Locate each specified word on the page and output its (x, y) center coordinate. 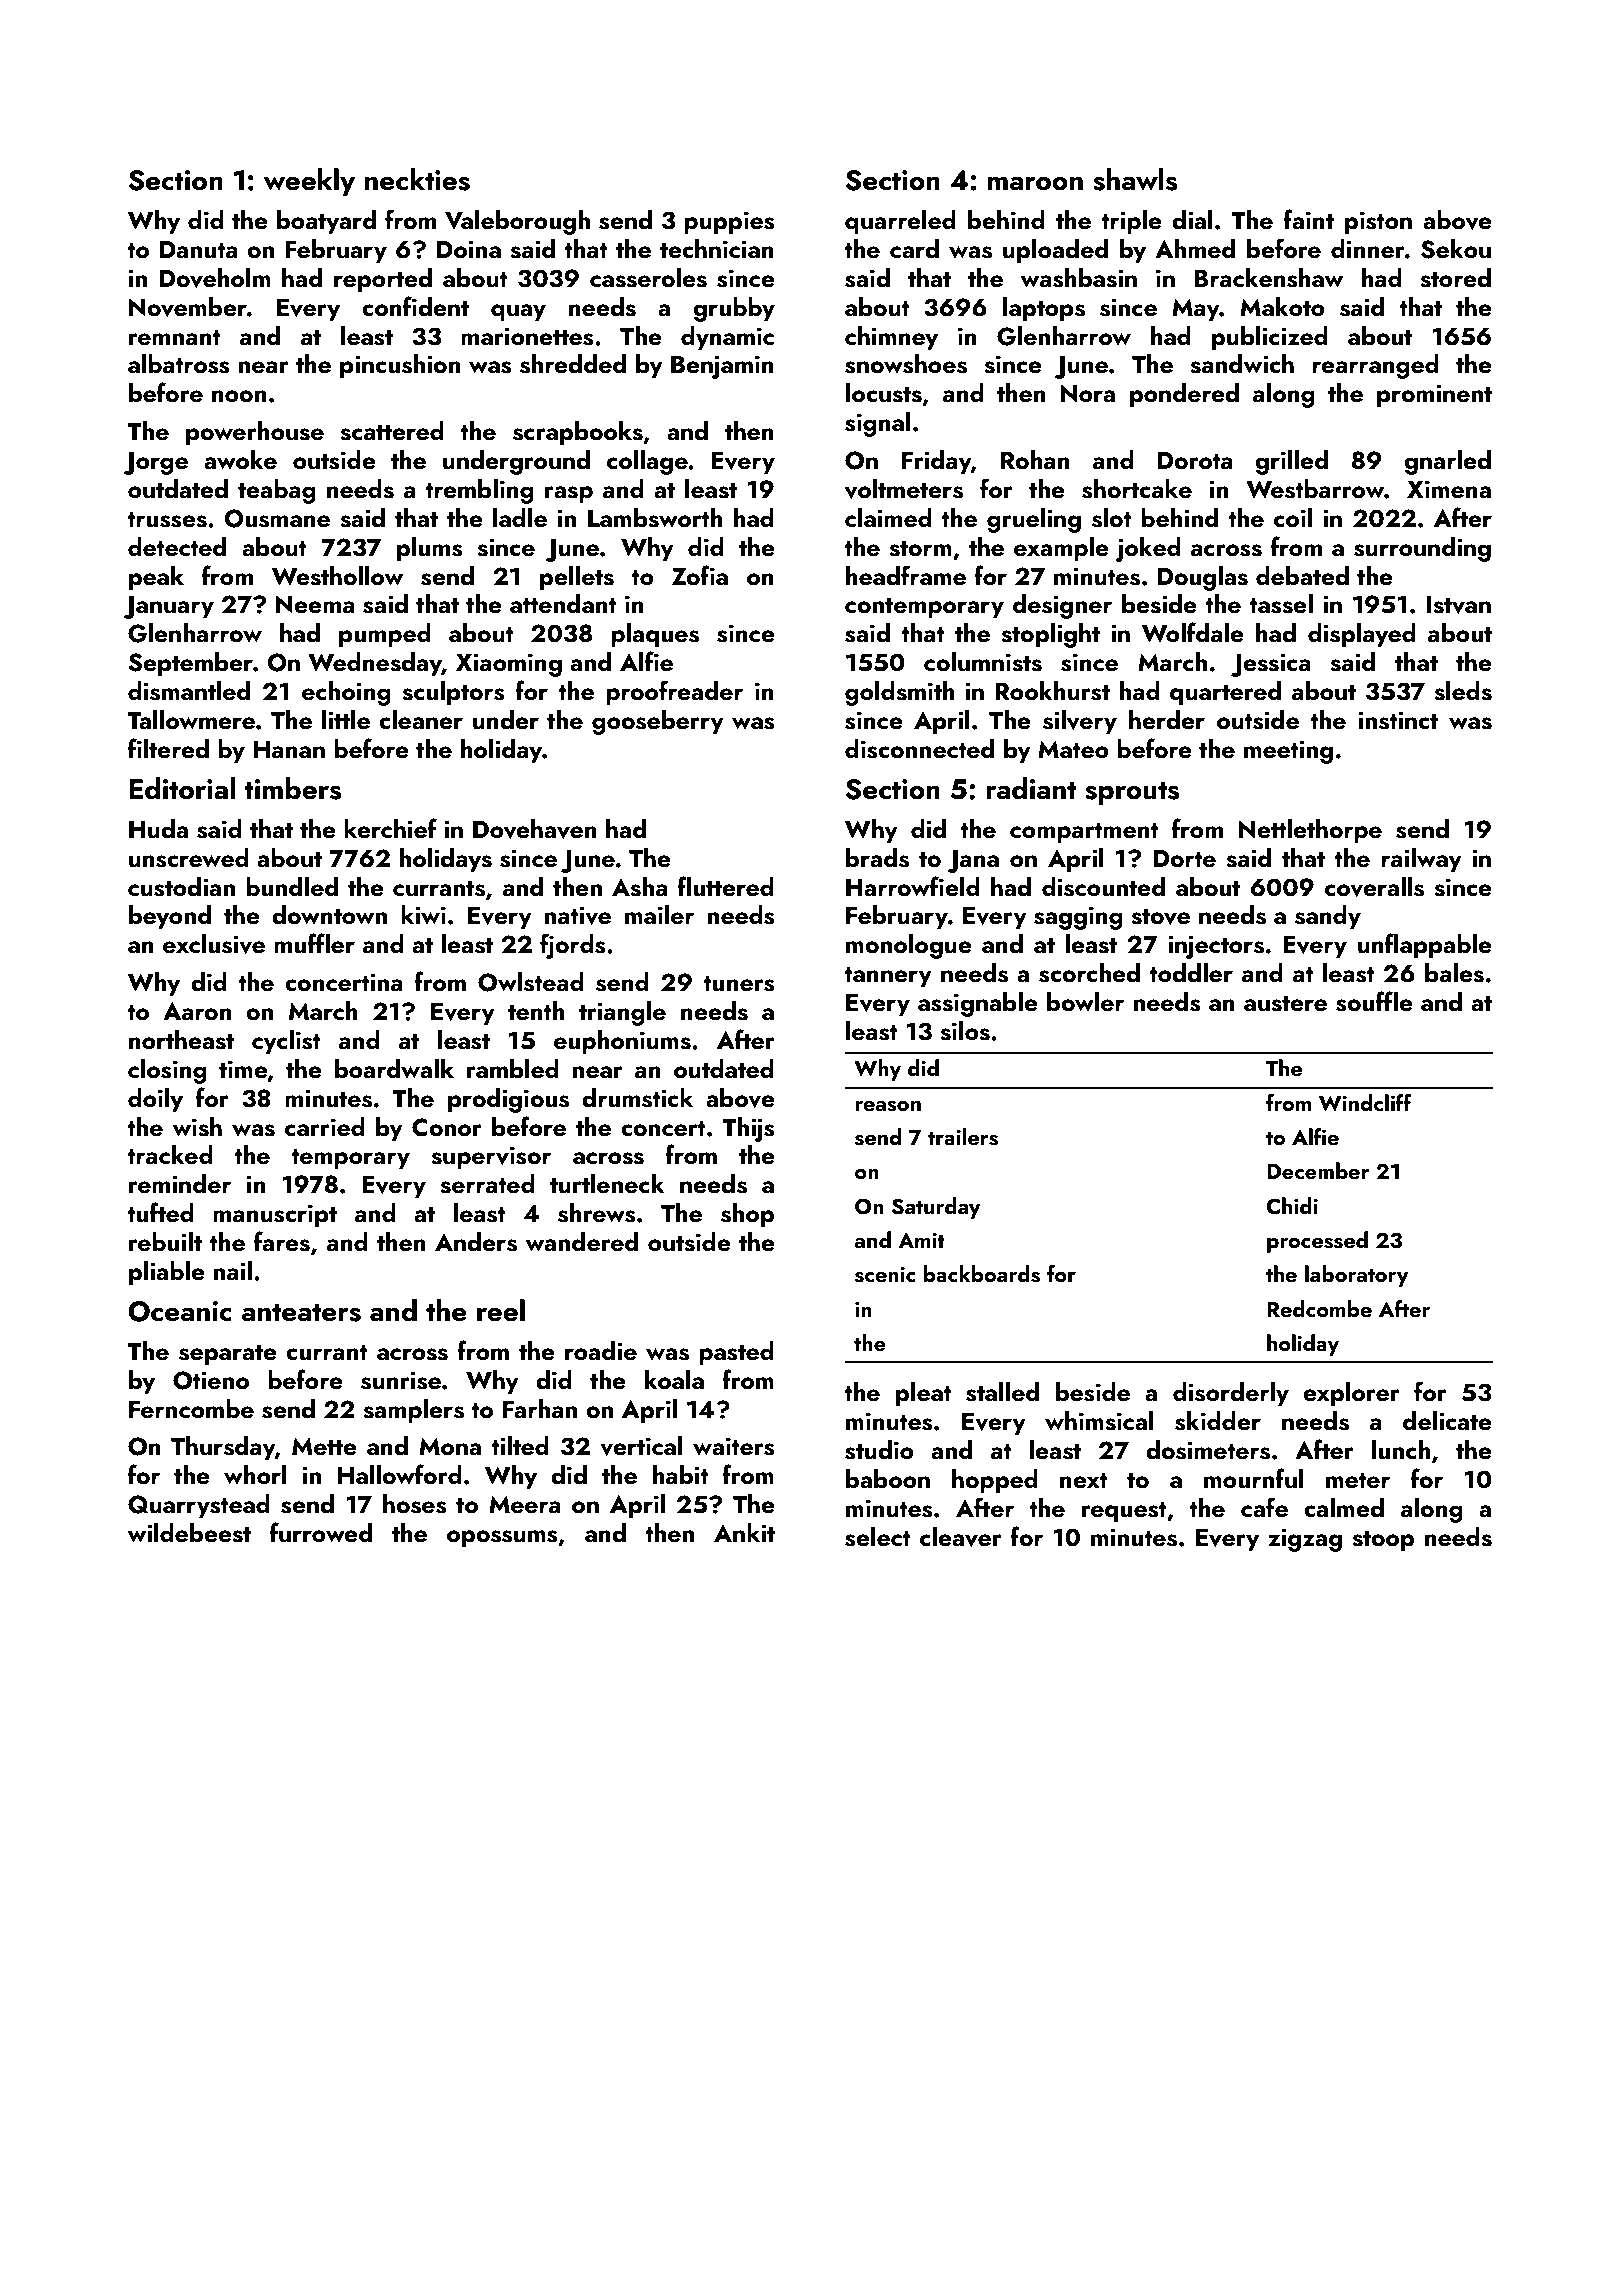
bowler (1085, 1002)
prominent (1434, 396)
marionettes (527, 336)
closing (167, 1071)
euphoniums (622, 1042)
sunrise (401, 1380)
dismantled (189, 691)
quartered (1225, 693)
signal (878, 424)
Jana (973, 861)
